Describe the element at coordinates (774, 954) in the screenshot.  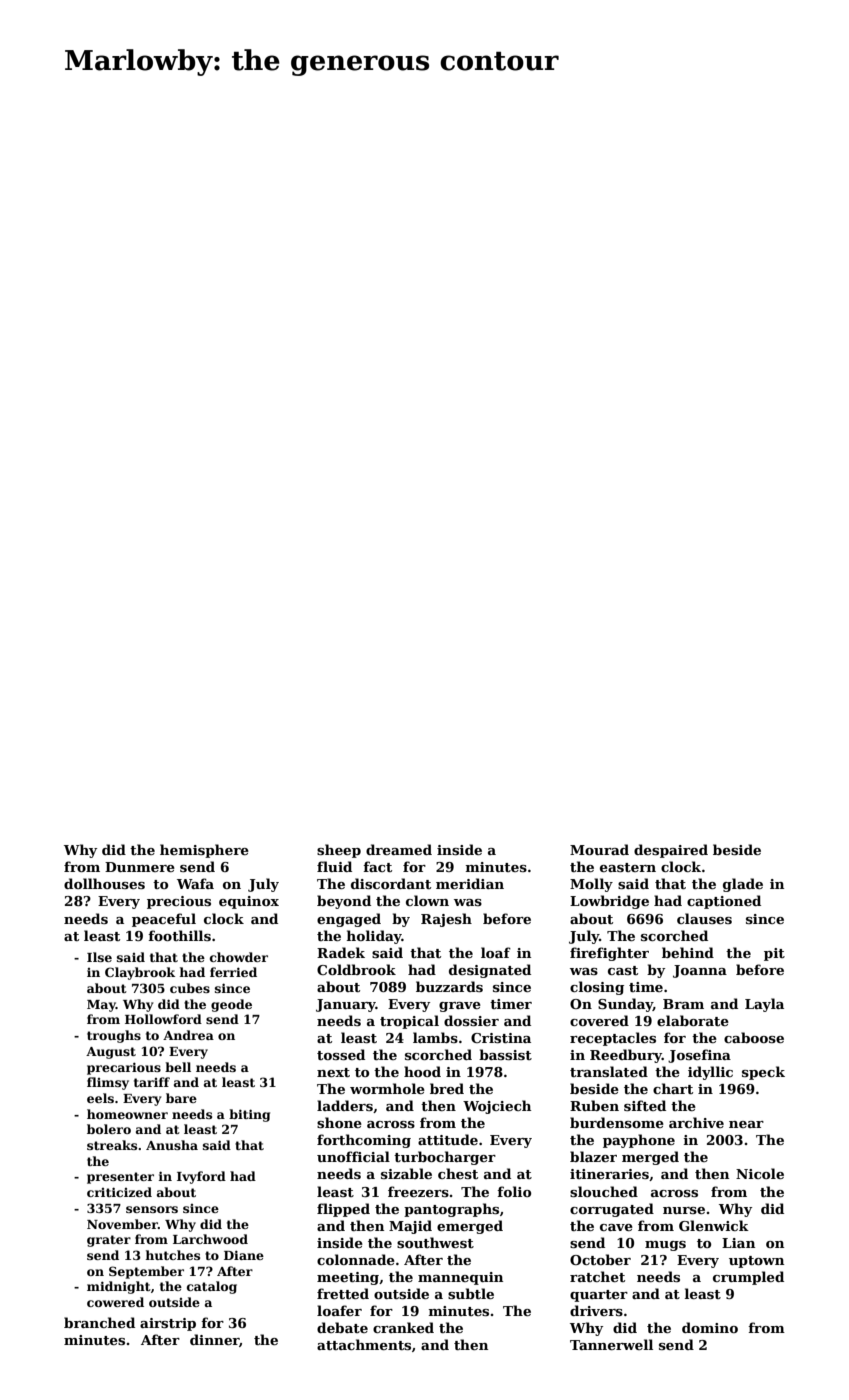
I see `pit` at that location.
